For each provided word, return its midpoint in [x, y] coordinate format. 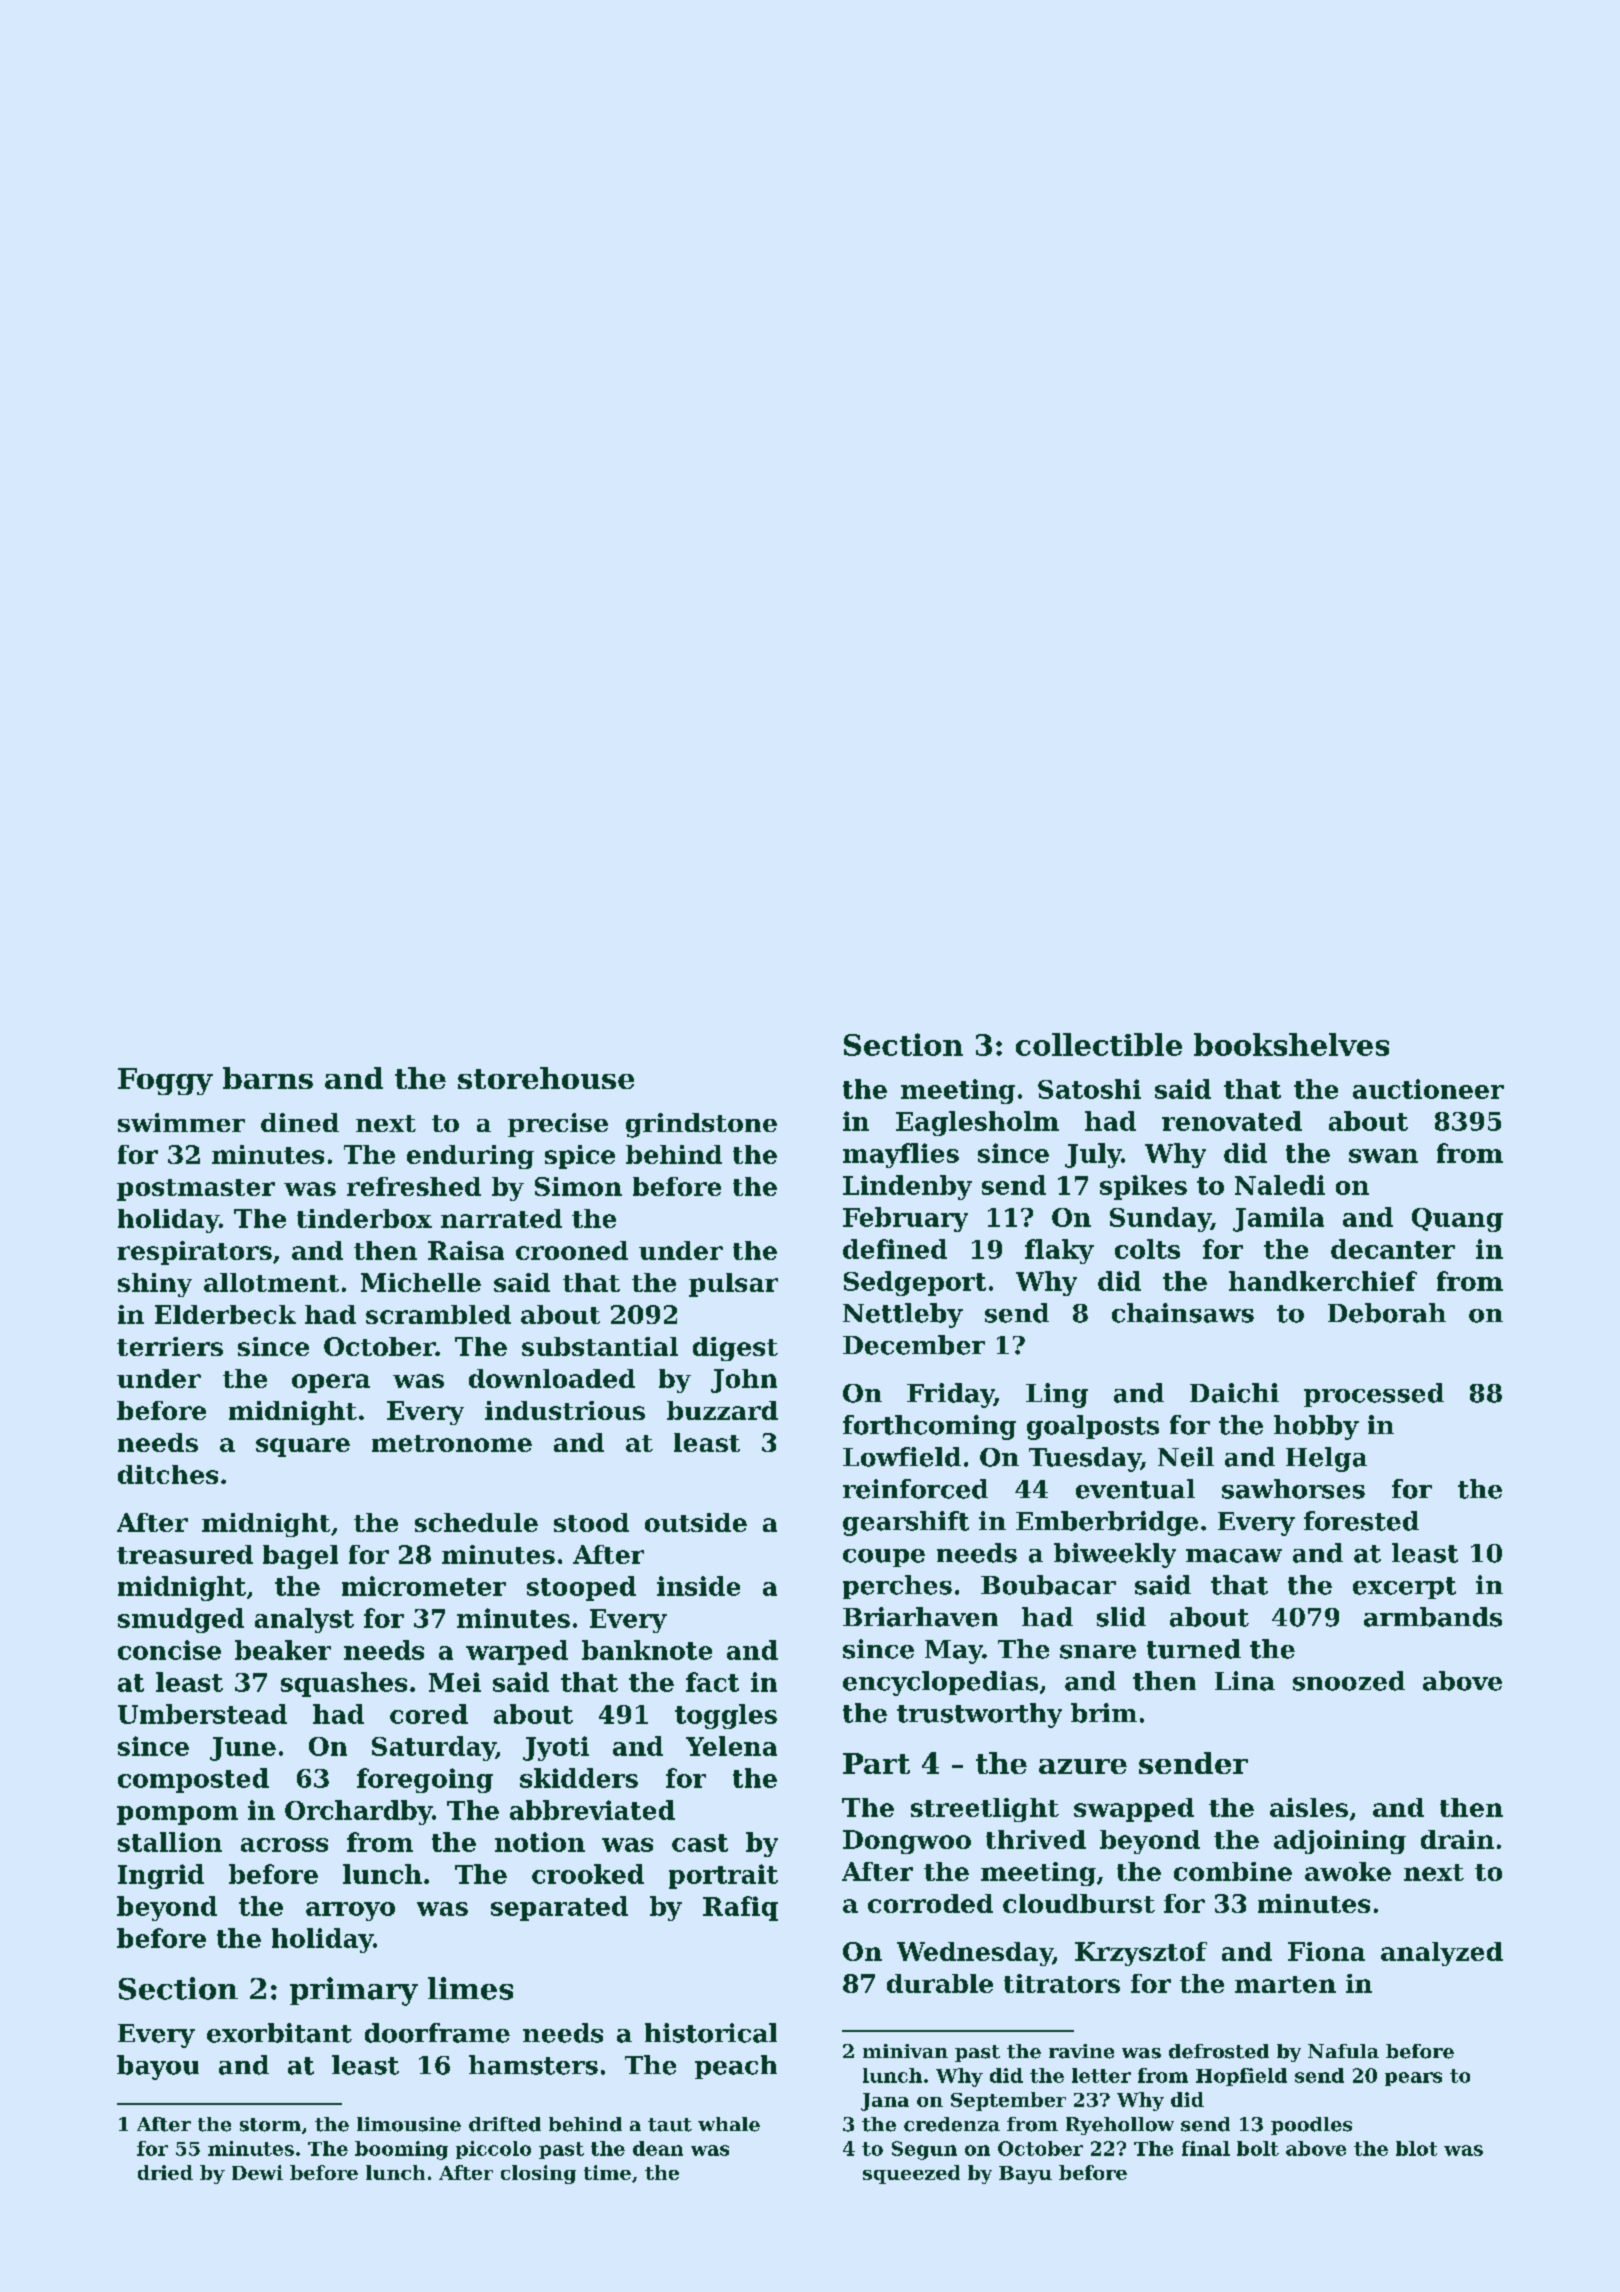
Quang [1457, 1220]
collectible [1099, 1044]
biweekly [1115, 1555]
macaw [1234, 1556]
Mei [455, 1682]
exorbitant [279, 2033]
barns [268, 1078]
